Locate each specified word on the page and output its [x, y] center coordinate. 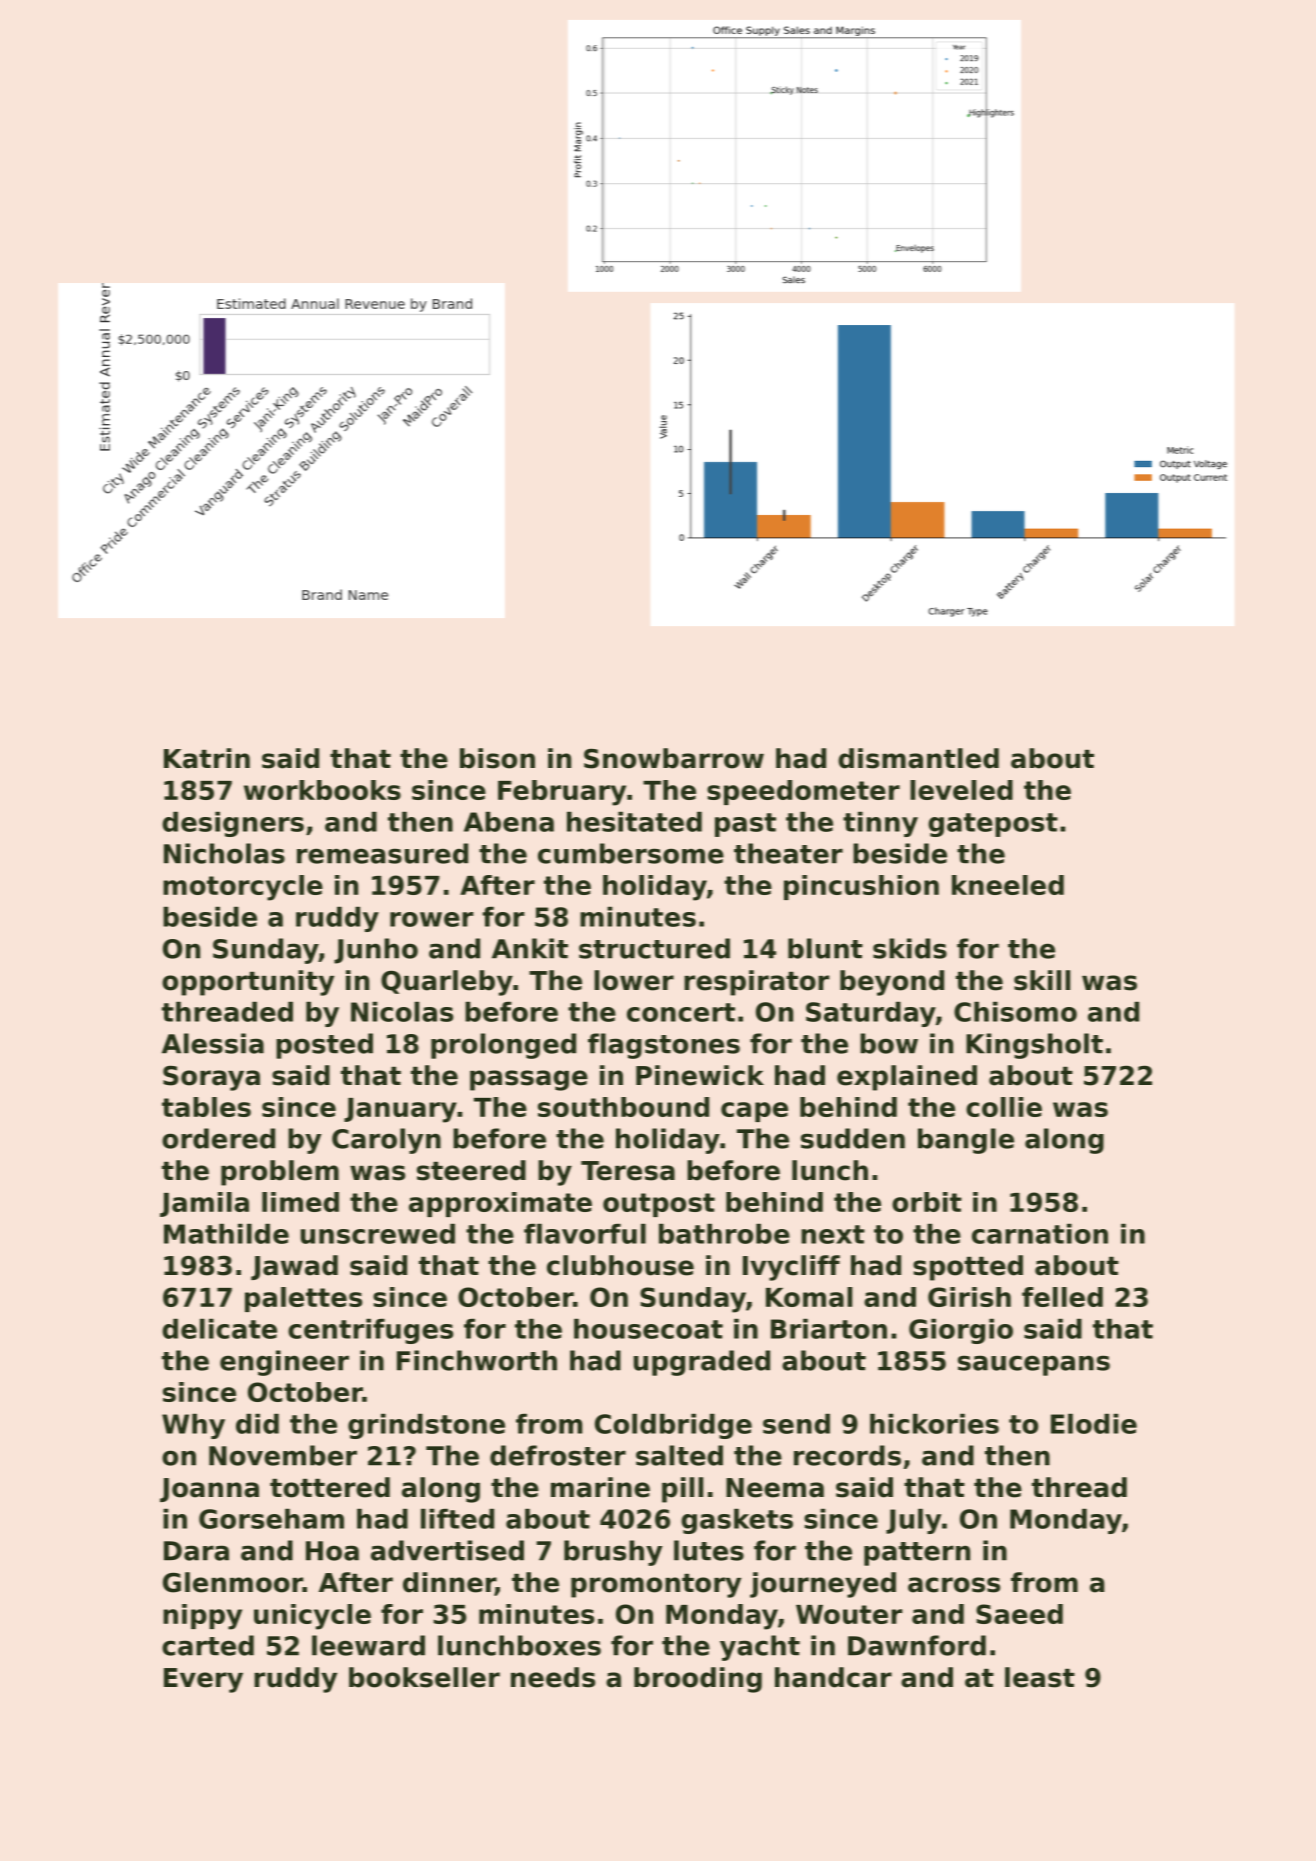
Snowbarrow [674, 758]
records [847, 1455]
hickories [934, 1424]
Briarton [829, 1329]
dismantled [918, 758]
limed [300, 1202]
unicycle [312, 1617]
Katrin [207, 758]
